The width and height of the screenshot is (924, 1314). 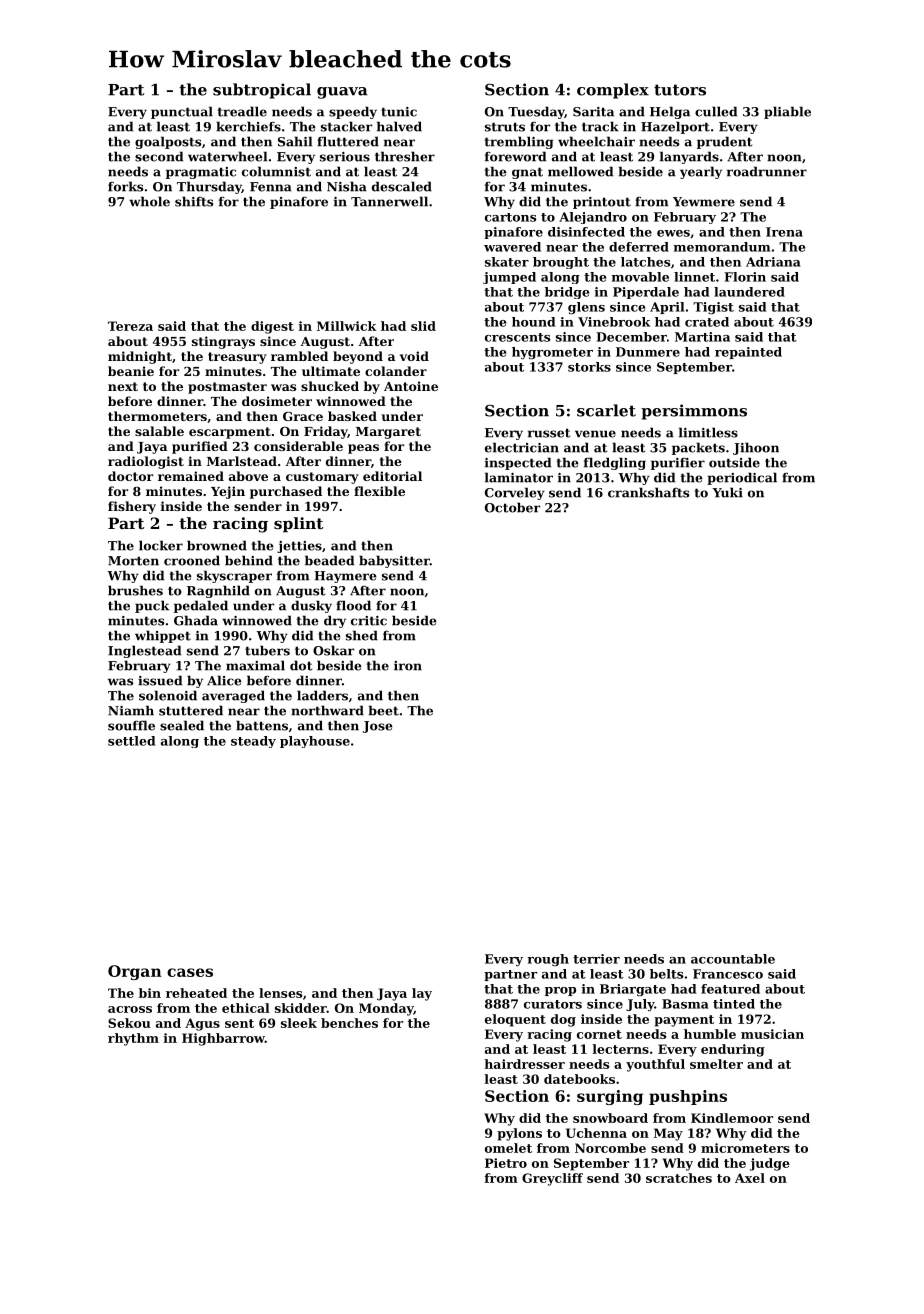 What do you see at coordinates (182, 112) in the screenshot?
I see `punctual` at bounding box center [182, 112].
